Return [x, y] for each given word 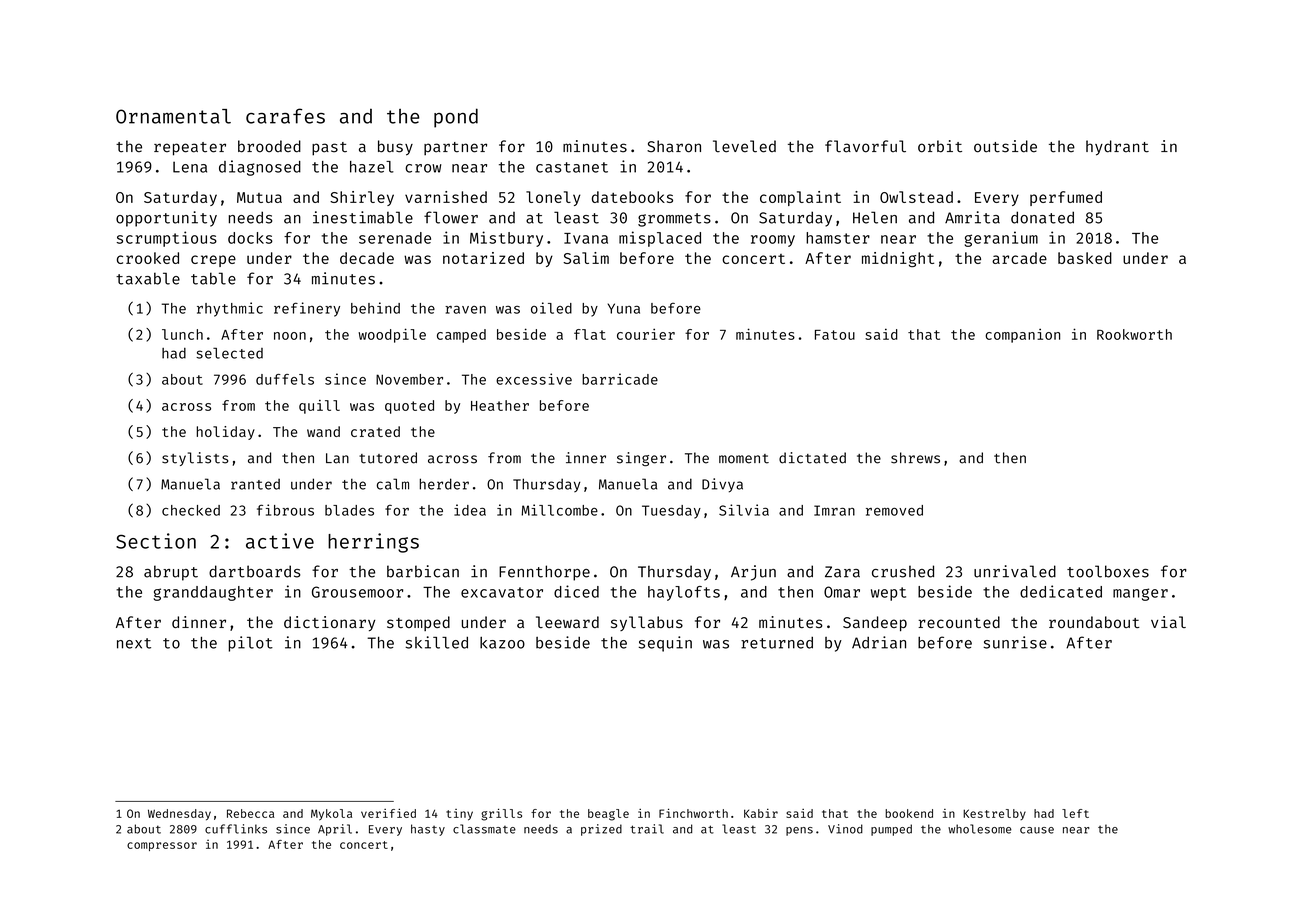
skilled [436, 642]
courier [646, 334]
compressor [162, 846]
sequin [665, 644]
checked [191, 510]
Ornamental [173, 116]
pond [456, 118]
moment [744, 459]
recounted [959, 622]
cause [1037, 830]
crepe [213, 261]
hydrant [1117, 148]
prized [601, 830]
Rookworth [1134, 334]
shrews [915, 458]
